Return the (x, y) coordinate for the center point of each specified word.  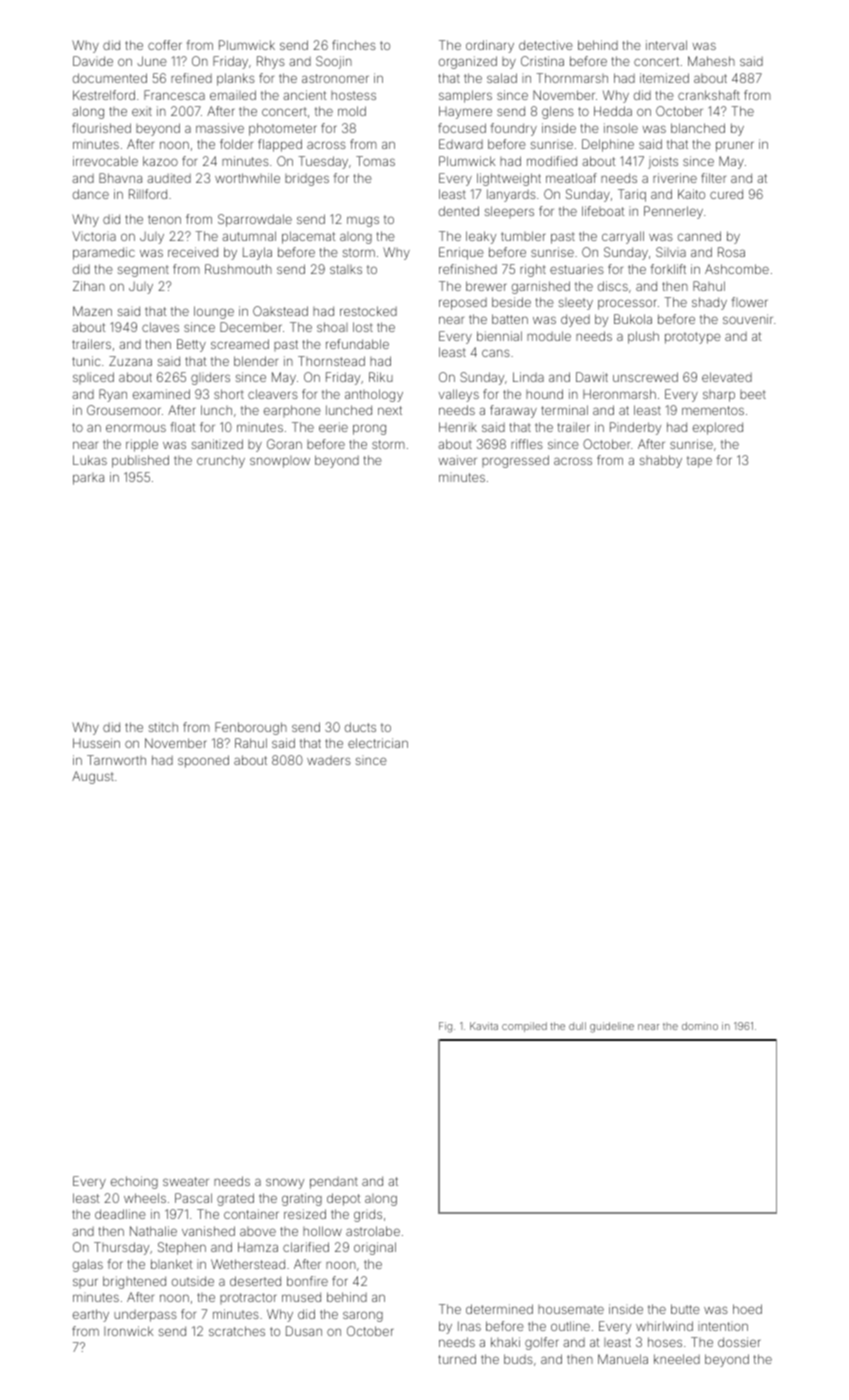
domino (700, 1026)
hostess (353, 95)
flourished (101, 128)
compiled (524, 1027)
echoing (134, 1182)
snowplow (280, 462)
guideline (612, 1027)
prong (369, 429)
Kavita (484, 1026)
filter (713, 178)
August (93, 777)
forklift (668, 269)
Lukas (90, 460)
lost (363, 327)
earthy (91, 1315)
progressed (515, 461)
